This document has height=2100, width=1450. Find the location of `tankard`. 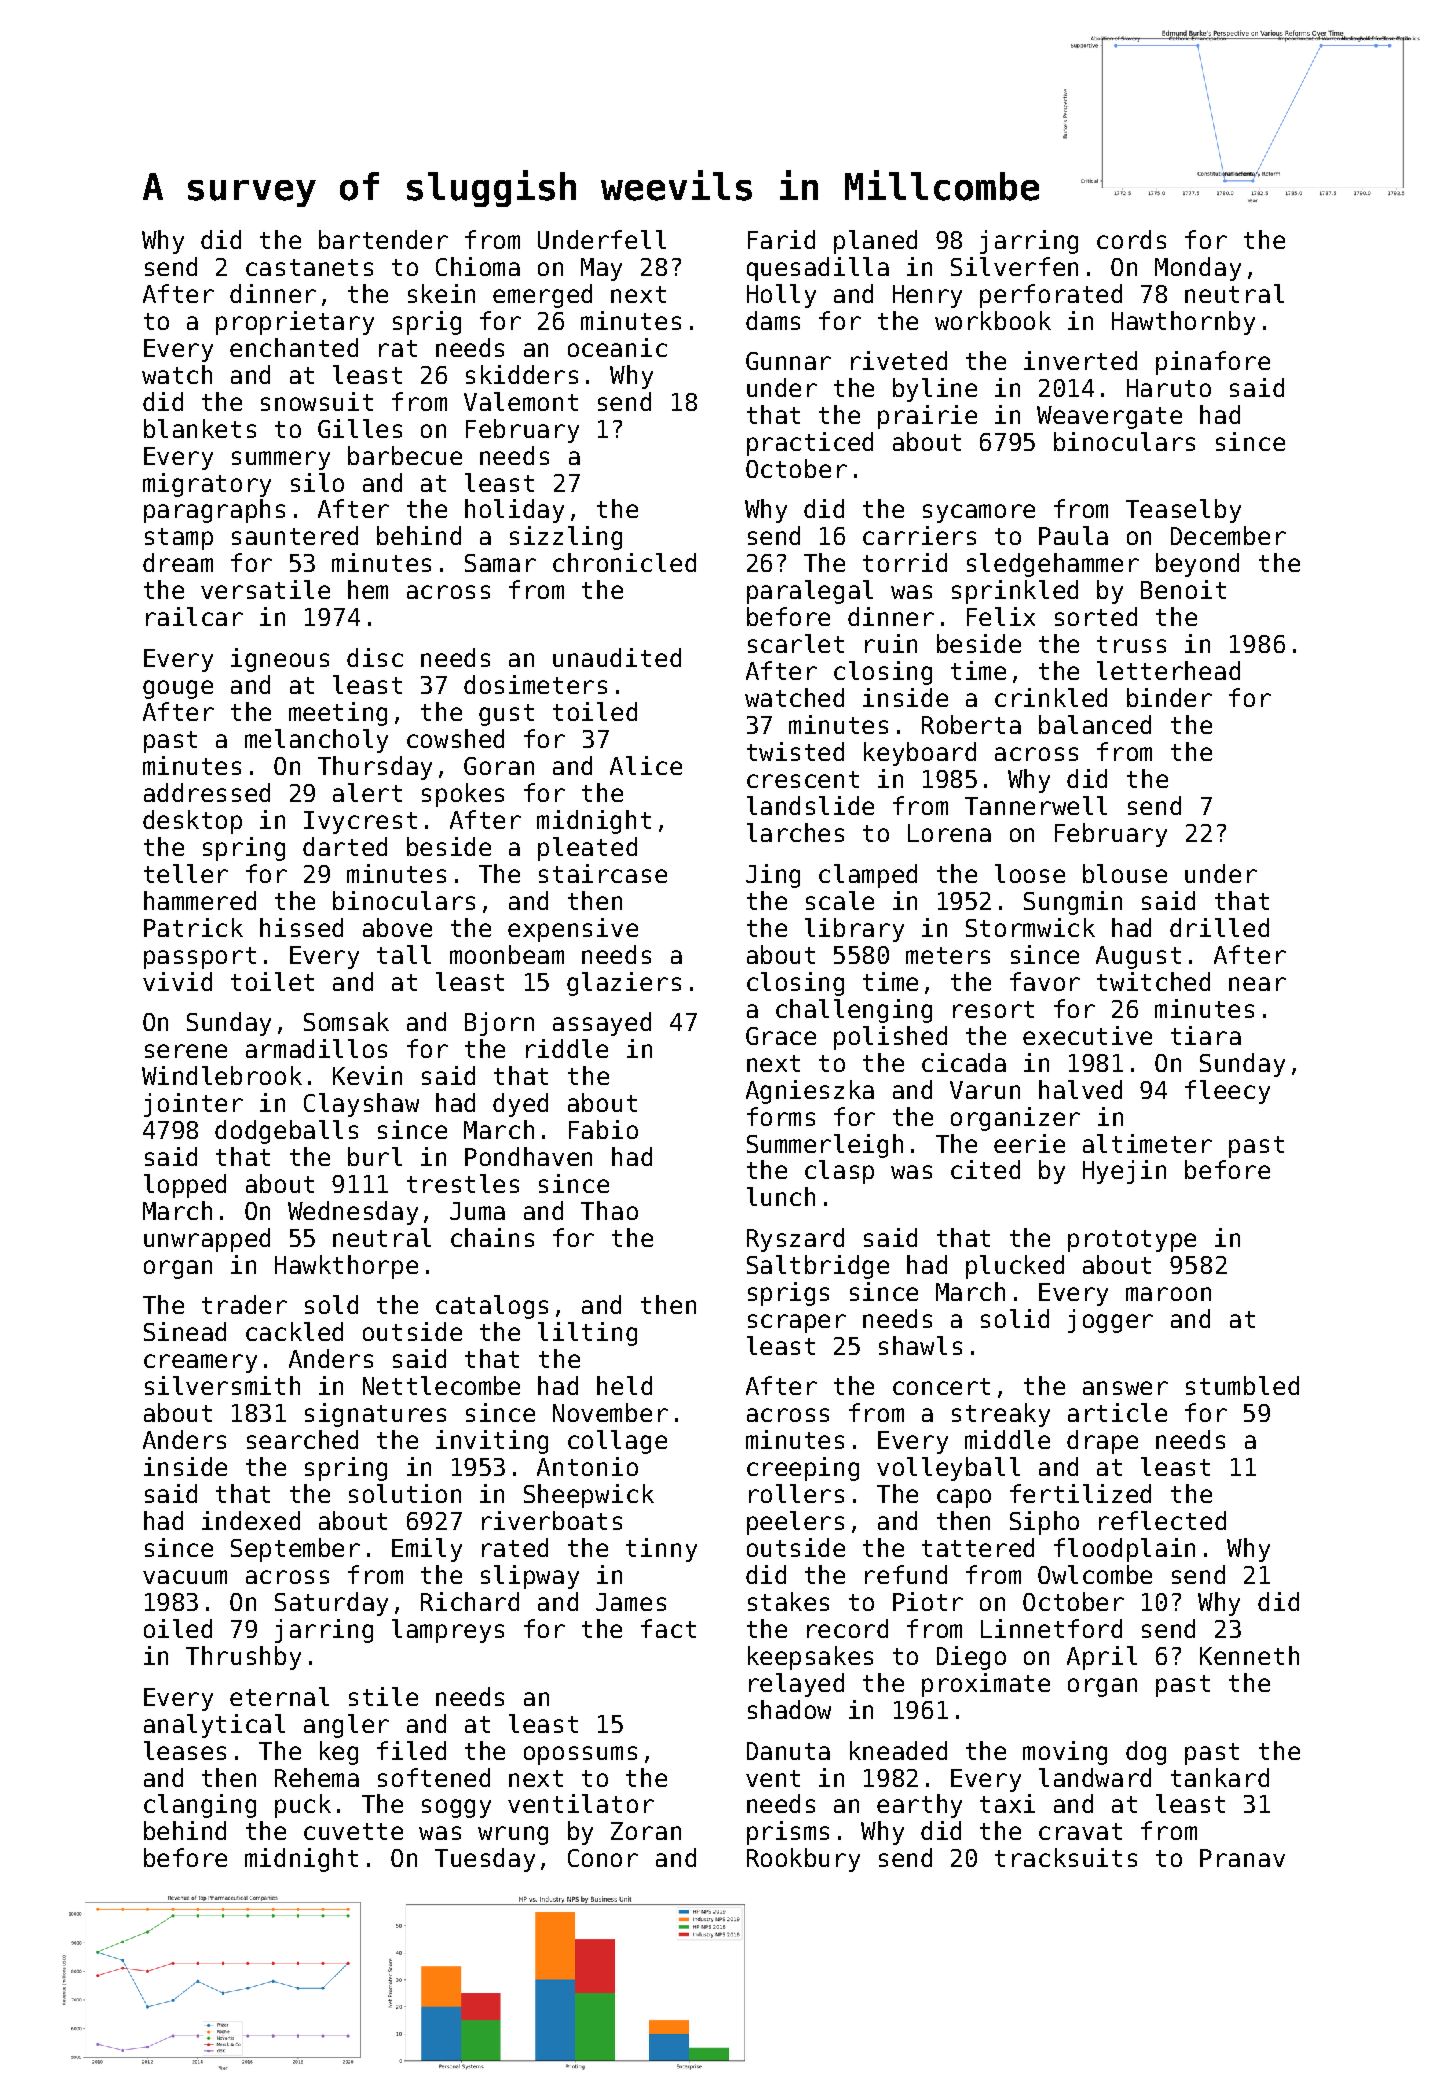

tankard is located at coordinates (1220, 1777).
